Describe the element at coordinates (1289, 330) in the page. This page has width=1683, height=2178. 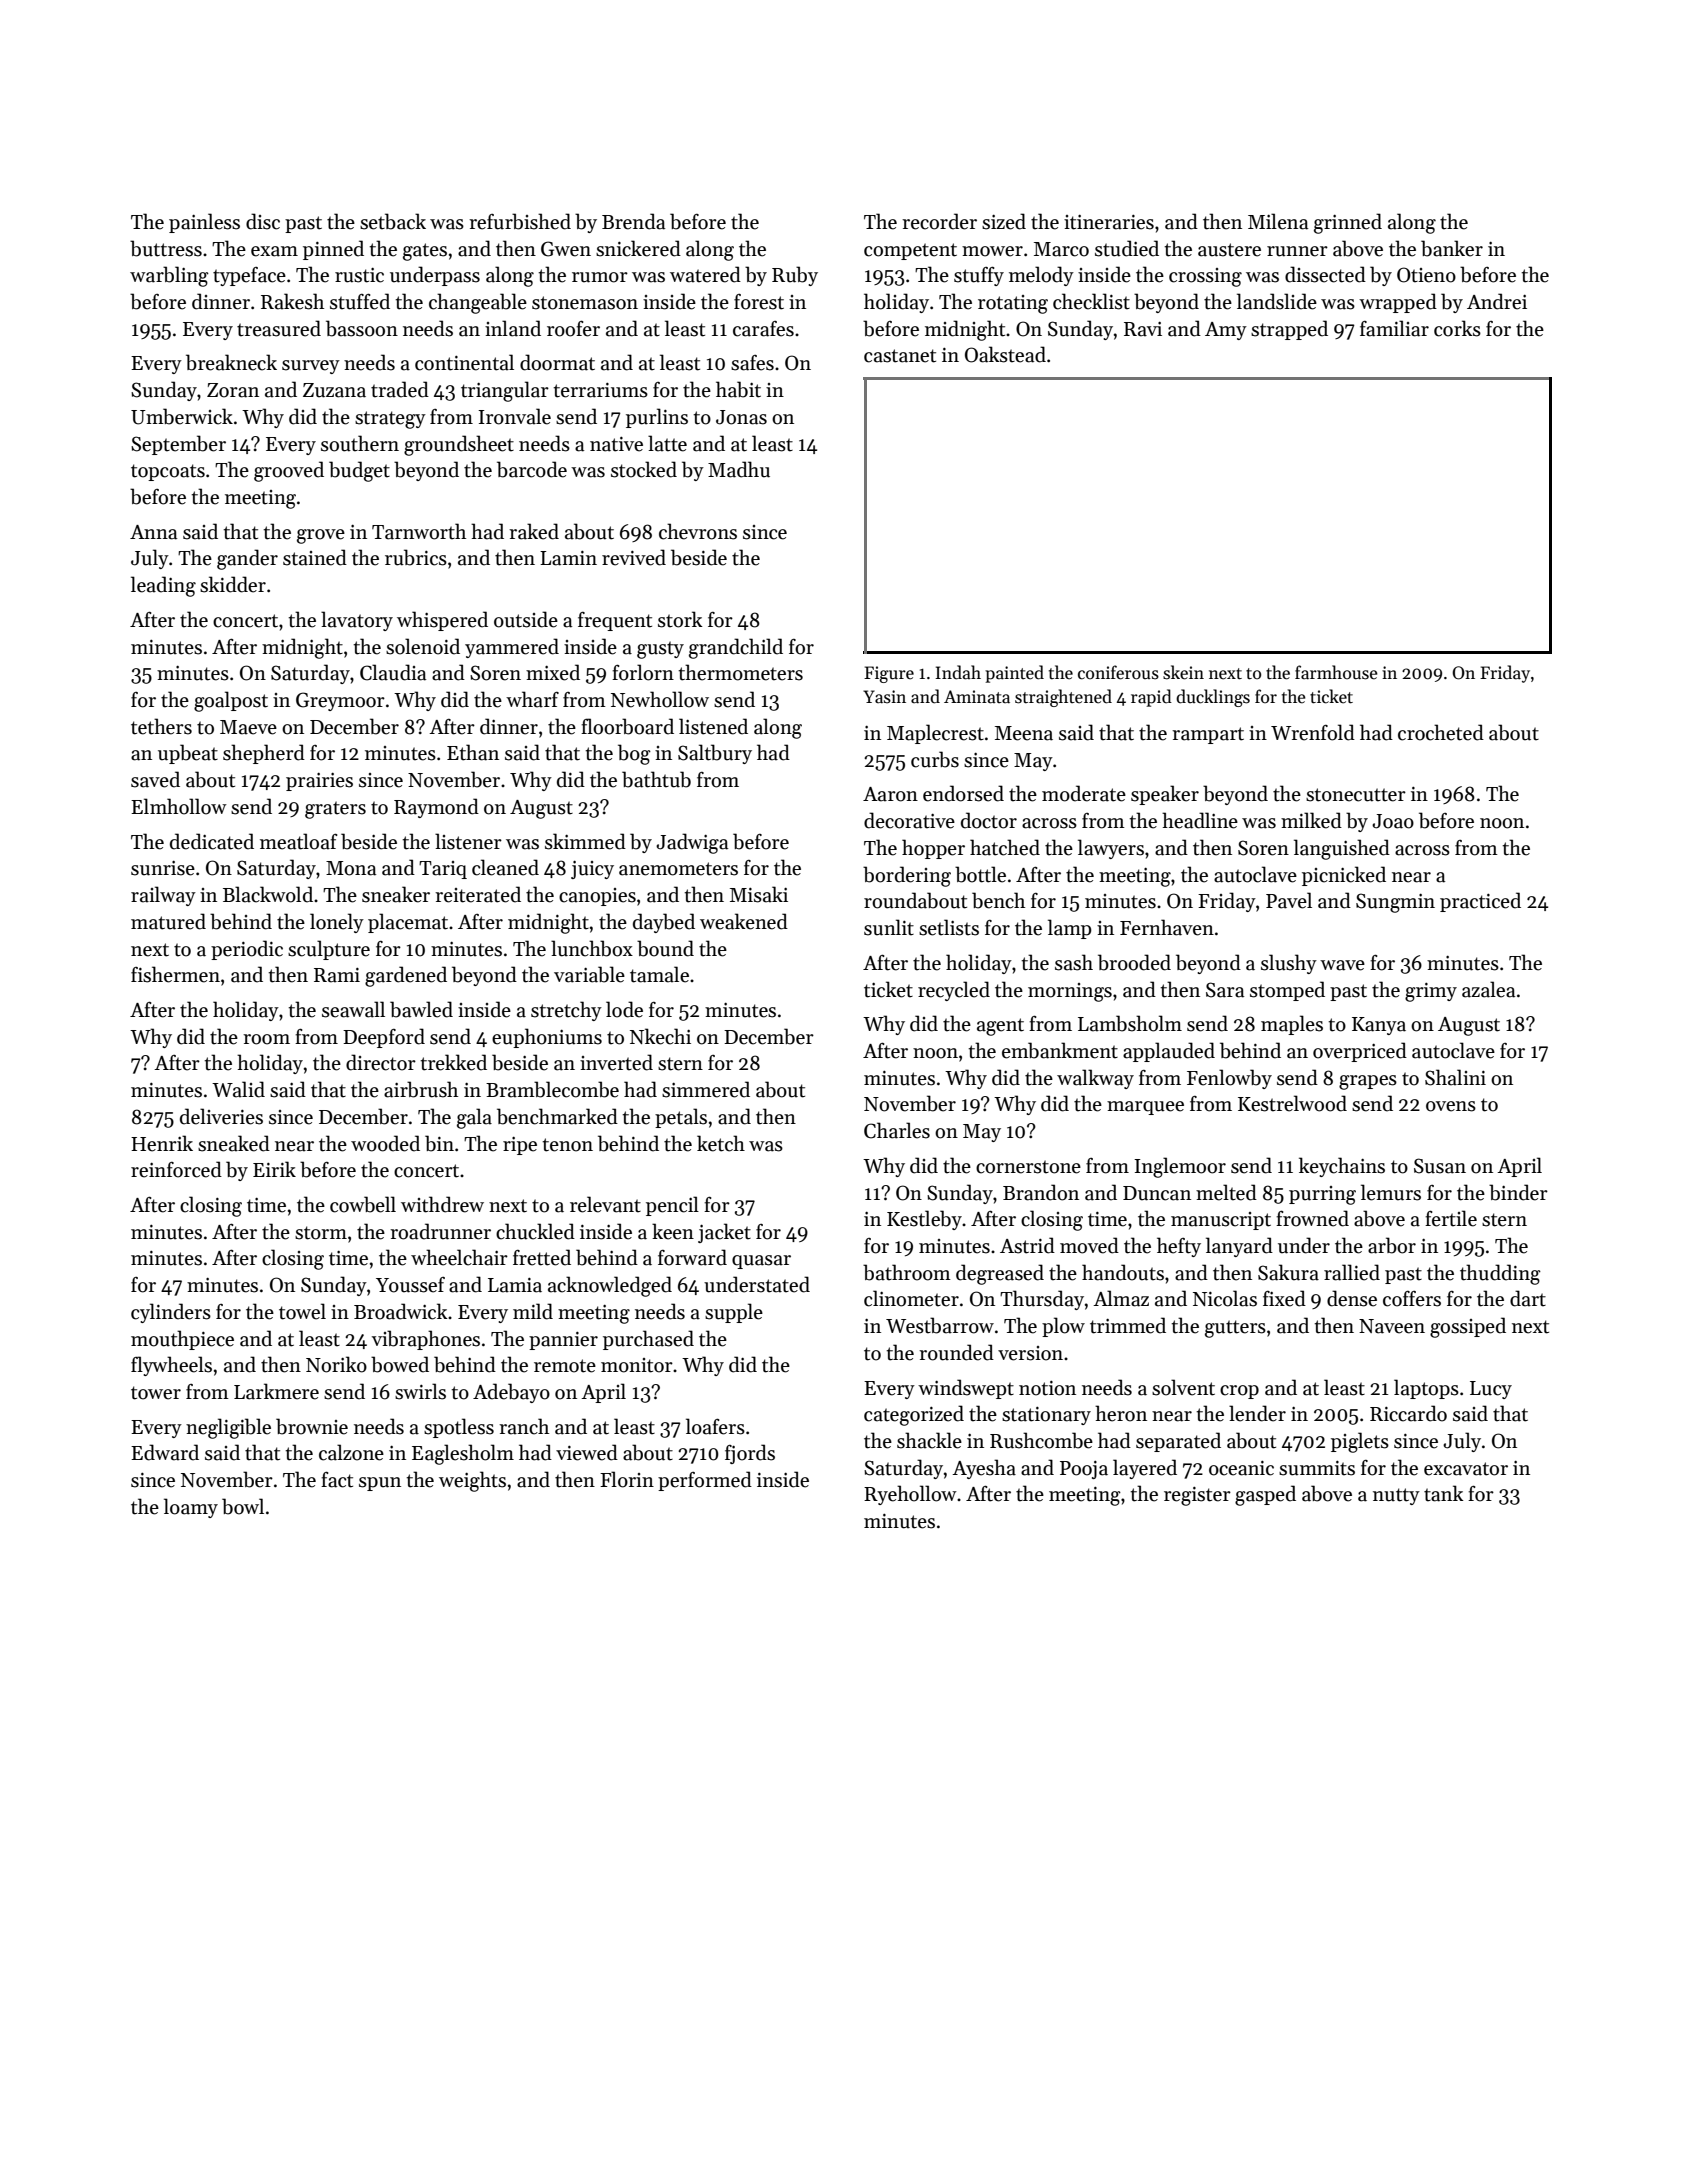
I see `strapped` at that location.
